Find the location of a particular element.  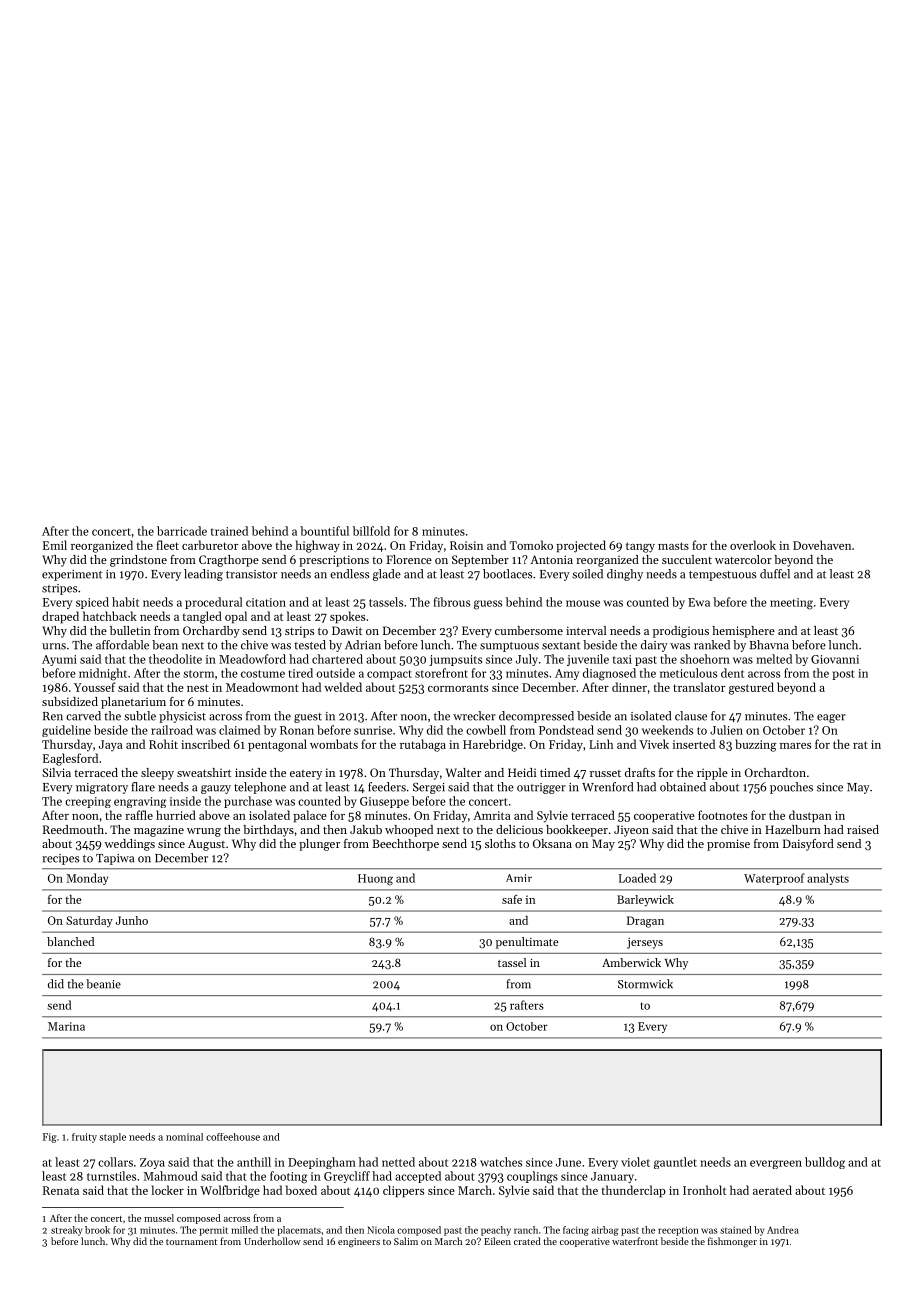

Amberwick is located at coordinates (631, 962).
